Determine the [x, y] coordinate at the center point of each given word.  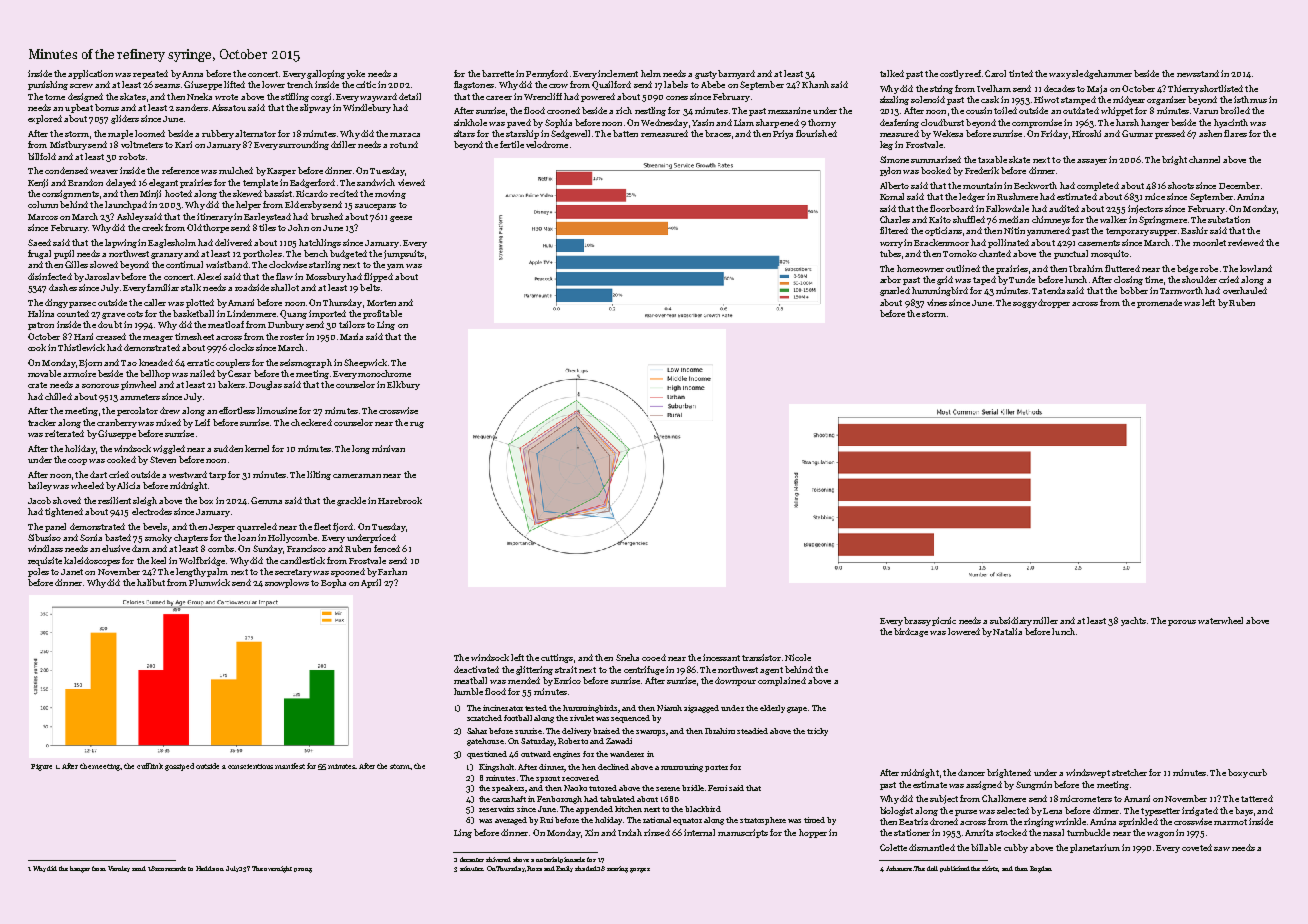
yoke [356, 74]
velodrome [547, 144]
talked [892, 73]
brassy [917, 621]
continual [184, 264]
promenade [1159, 303]
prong [303, 870]
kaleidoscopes [92, 561]
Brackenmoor [941, 242]
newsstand [1198, 73]
